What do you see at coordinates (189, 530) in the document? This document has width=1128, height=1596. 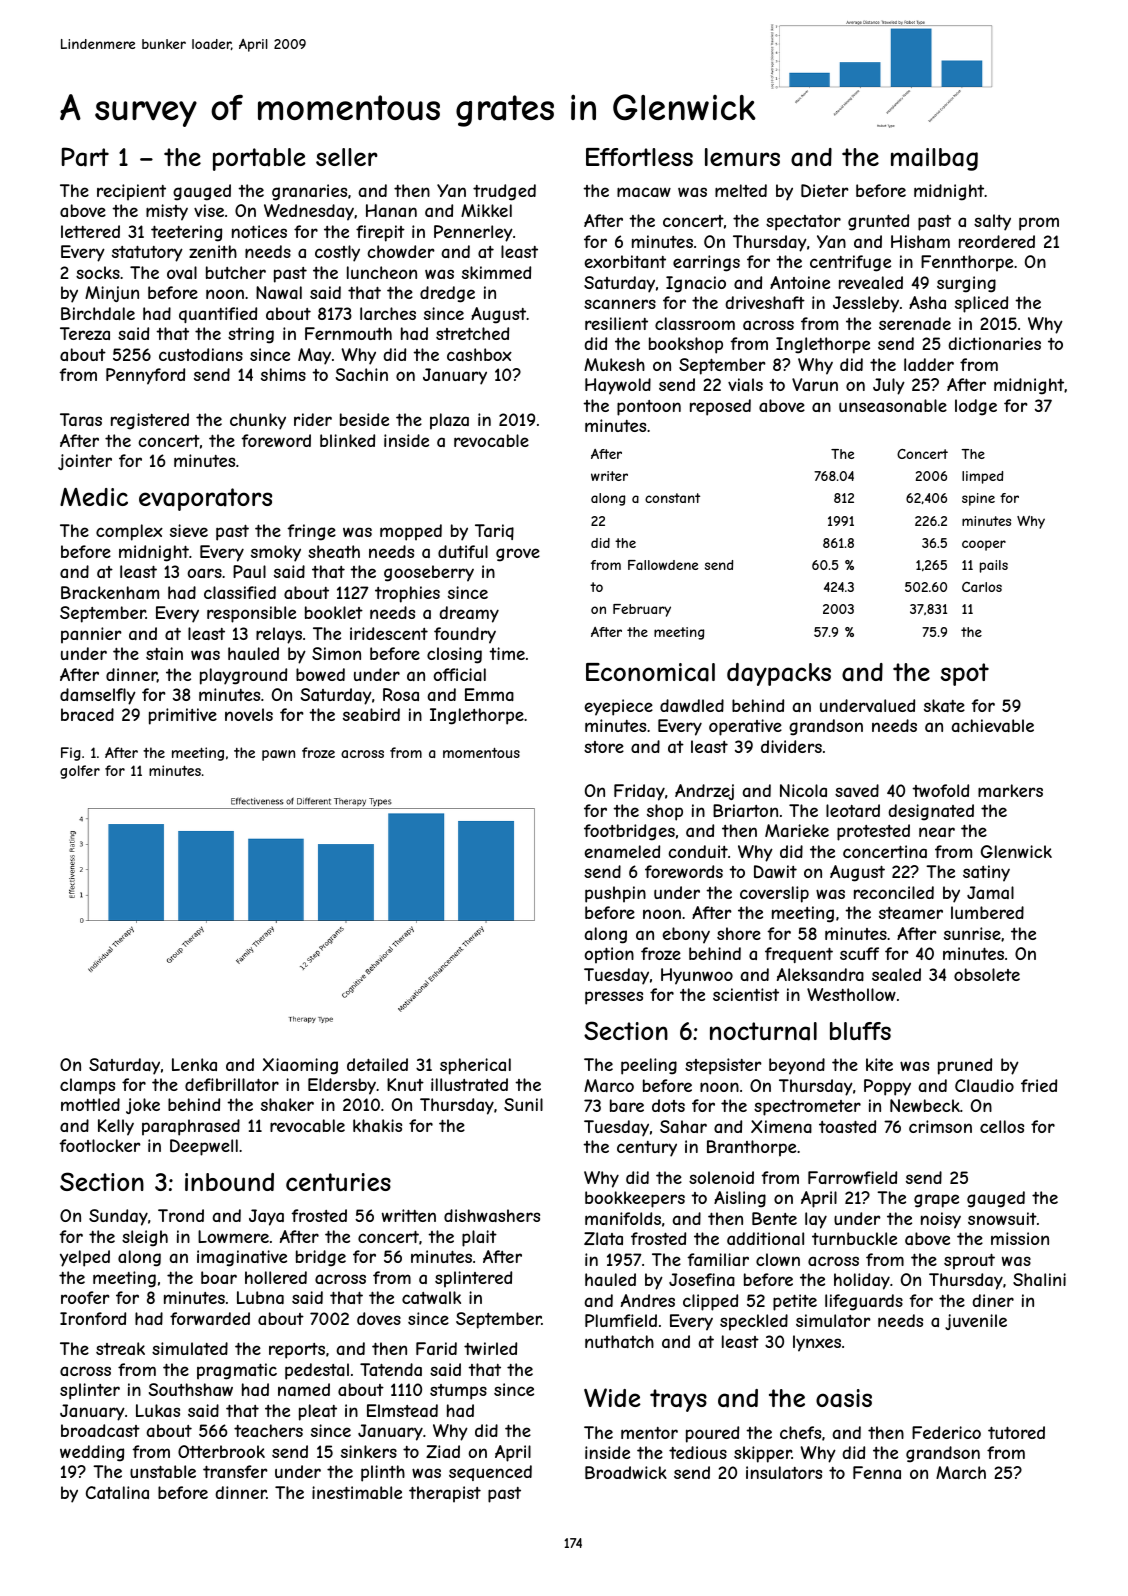 I see `sieve` at bounding box center [189, 530].
